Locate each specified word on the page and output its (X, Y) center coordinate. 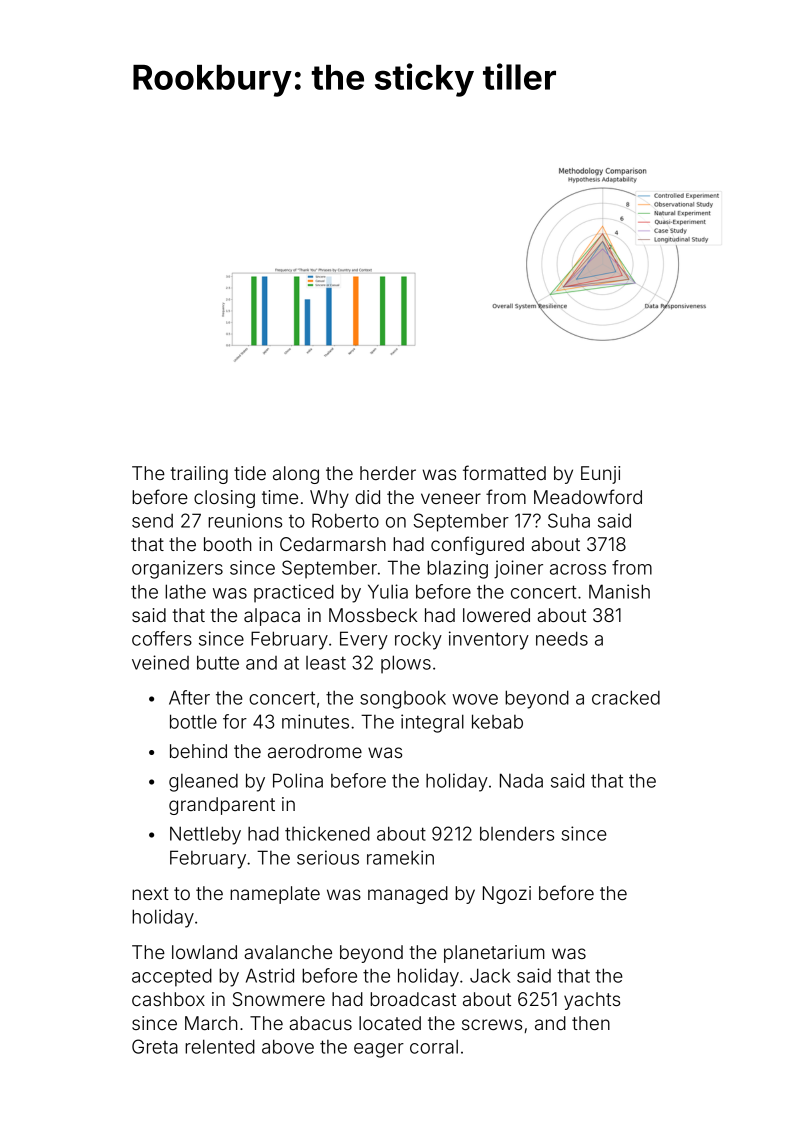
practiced (294, 593)
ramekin (400, 857)
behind (198, 751)
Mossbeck (373, 615)
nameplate (275, 895)
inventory (489, 640)
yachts (592, 1001)
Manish (619, 591)
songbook (403, 699)
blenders (517, 833)
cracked (626, 697)
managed (408, 895)
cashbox (168, 999)
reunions (245, 520)
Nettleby (205, 835)
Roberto (345, 520)
